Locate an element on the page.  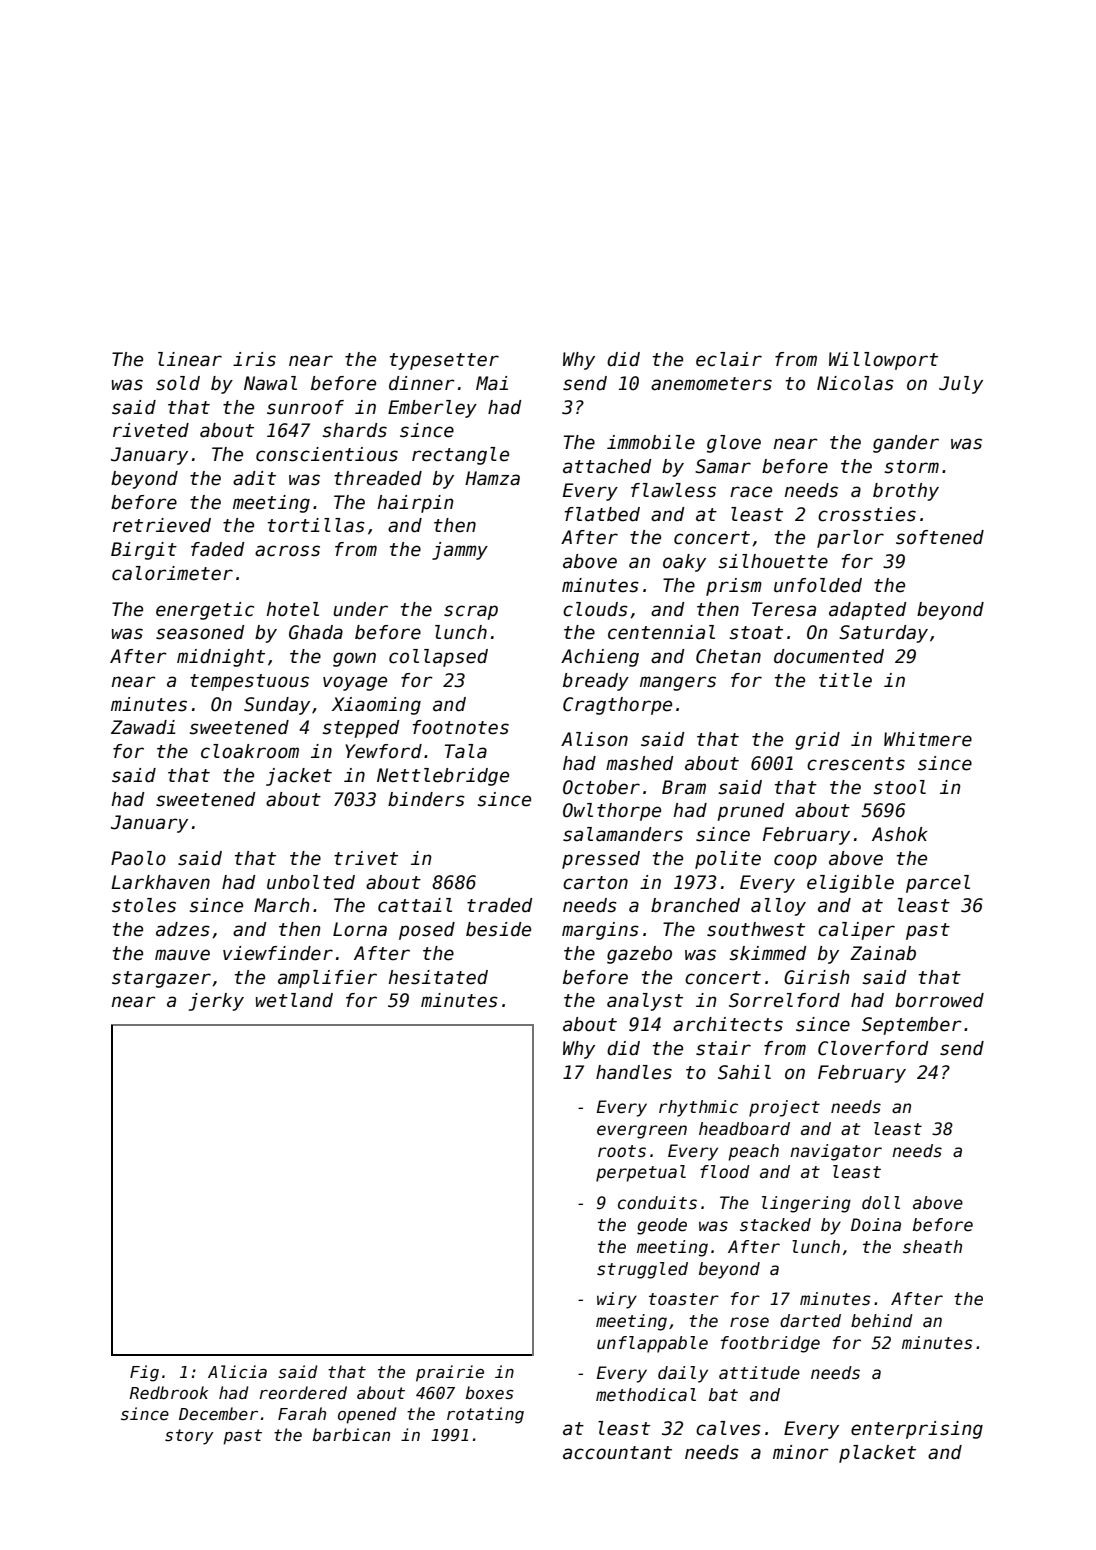
Nawal is located at coordinates (270, 383).
